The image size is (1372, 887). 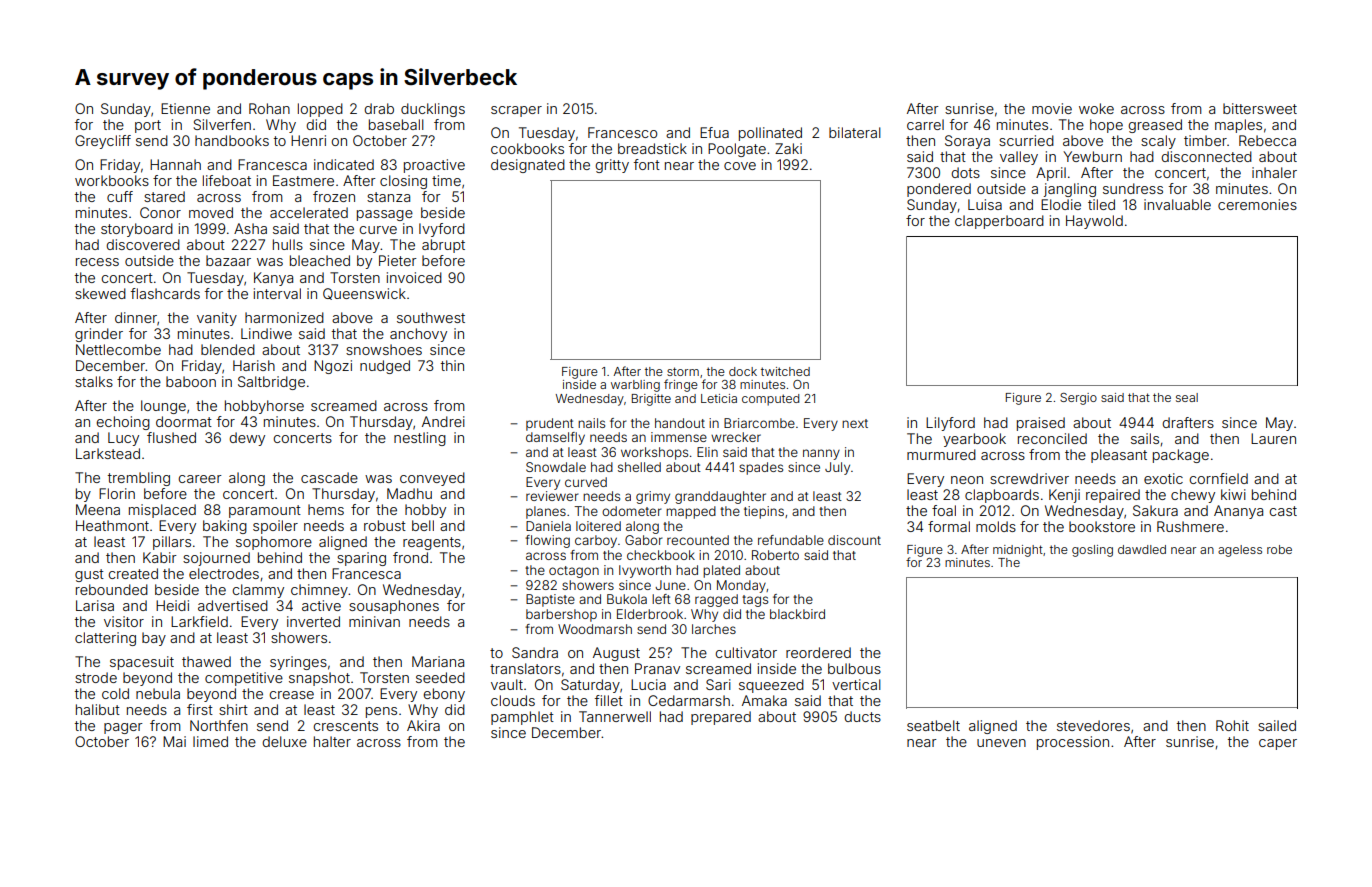 What do you see at coordinates (556, 467) in the image?
I see `Snowdale` at bounding box center [556, 467].
